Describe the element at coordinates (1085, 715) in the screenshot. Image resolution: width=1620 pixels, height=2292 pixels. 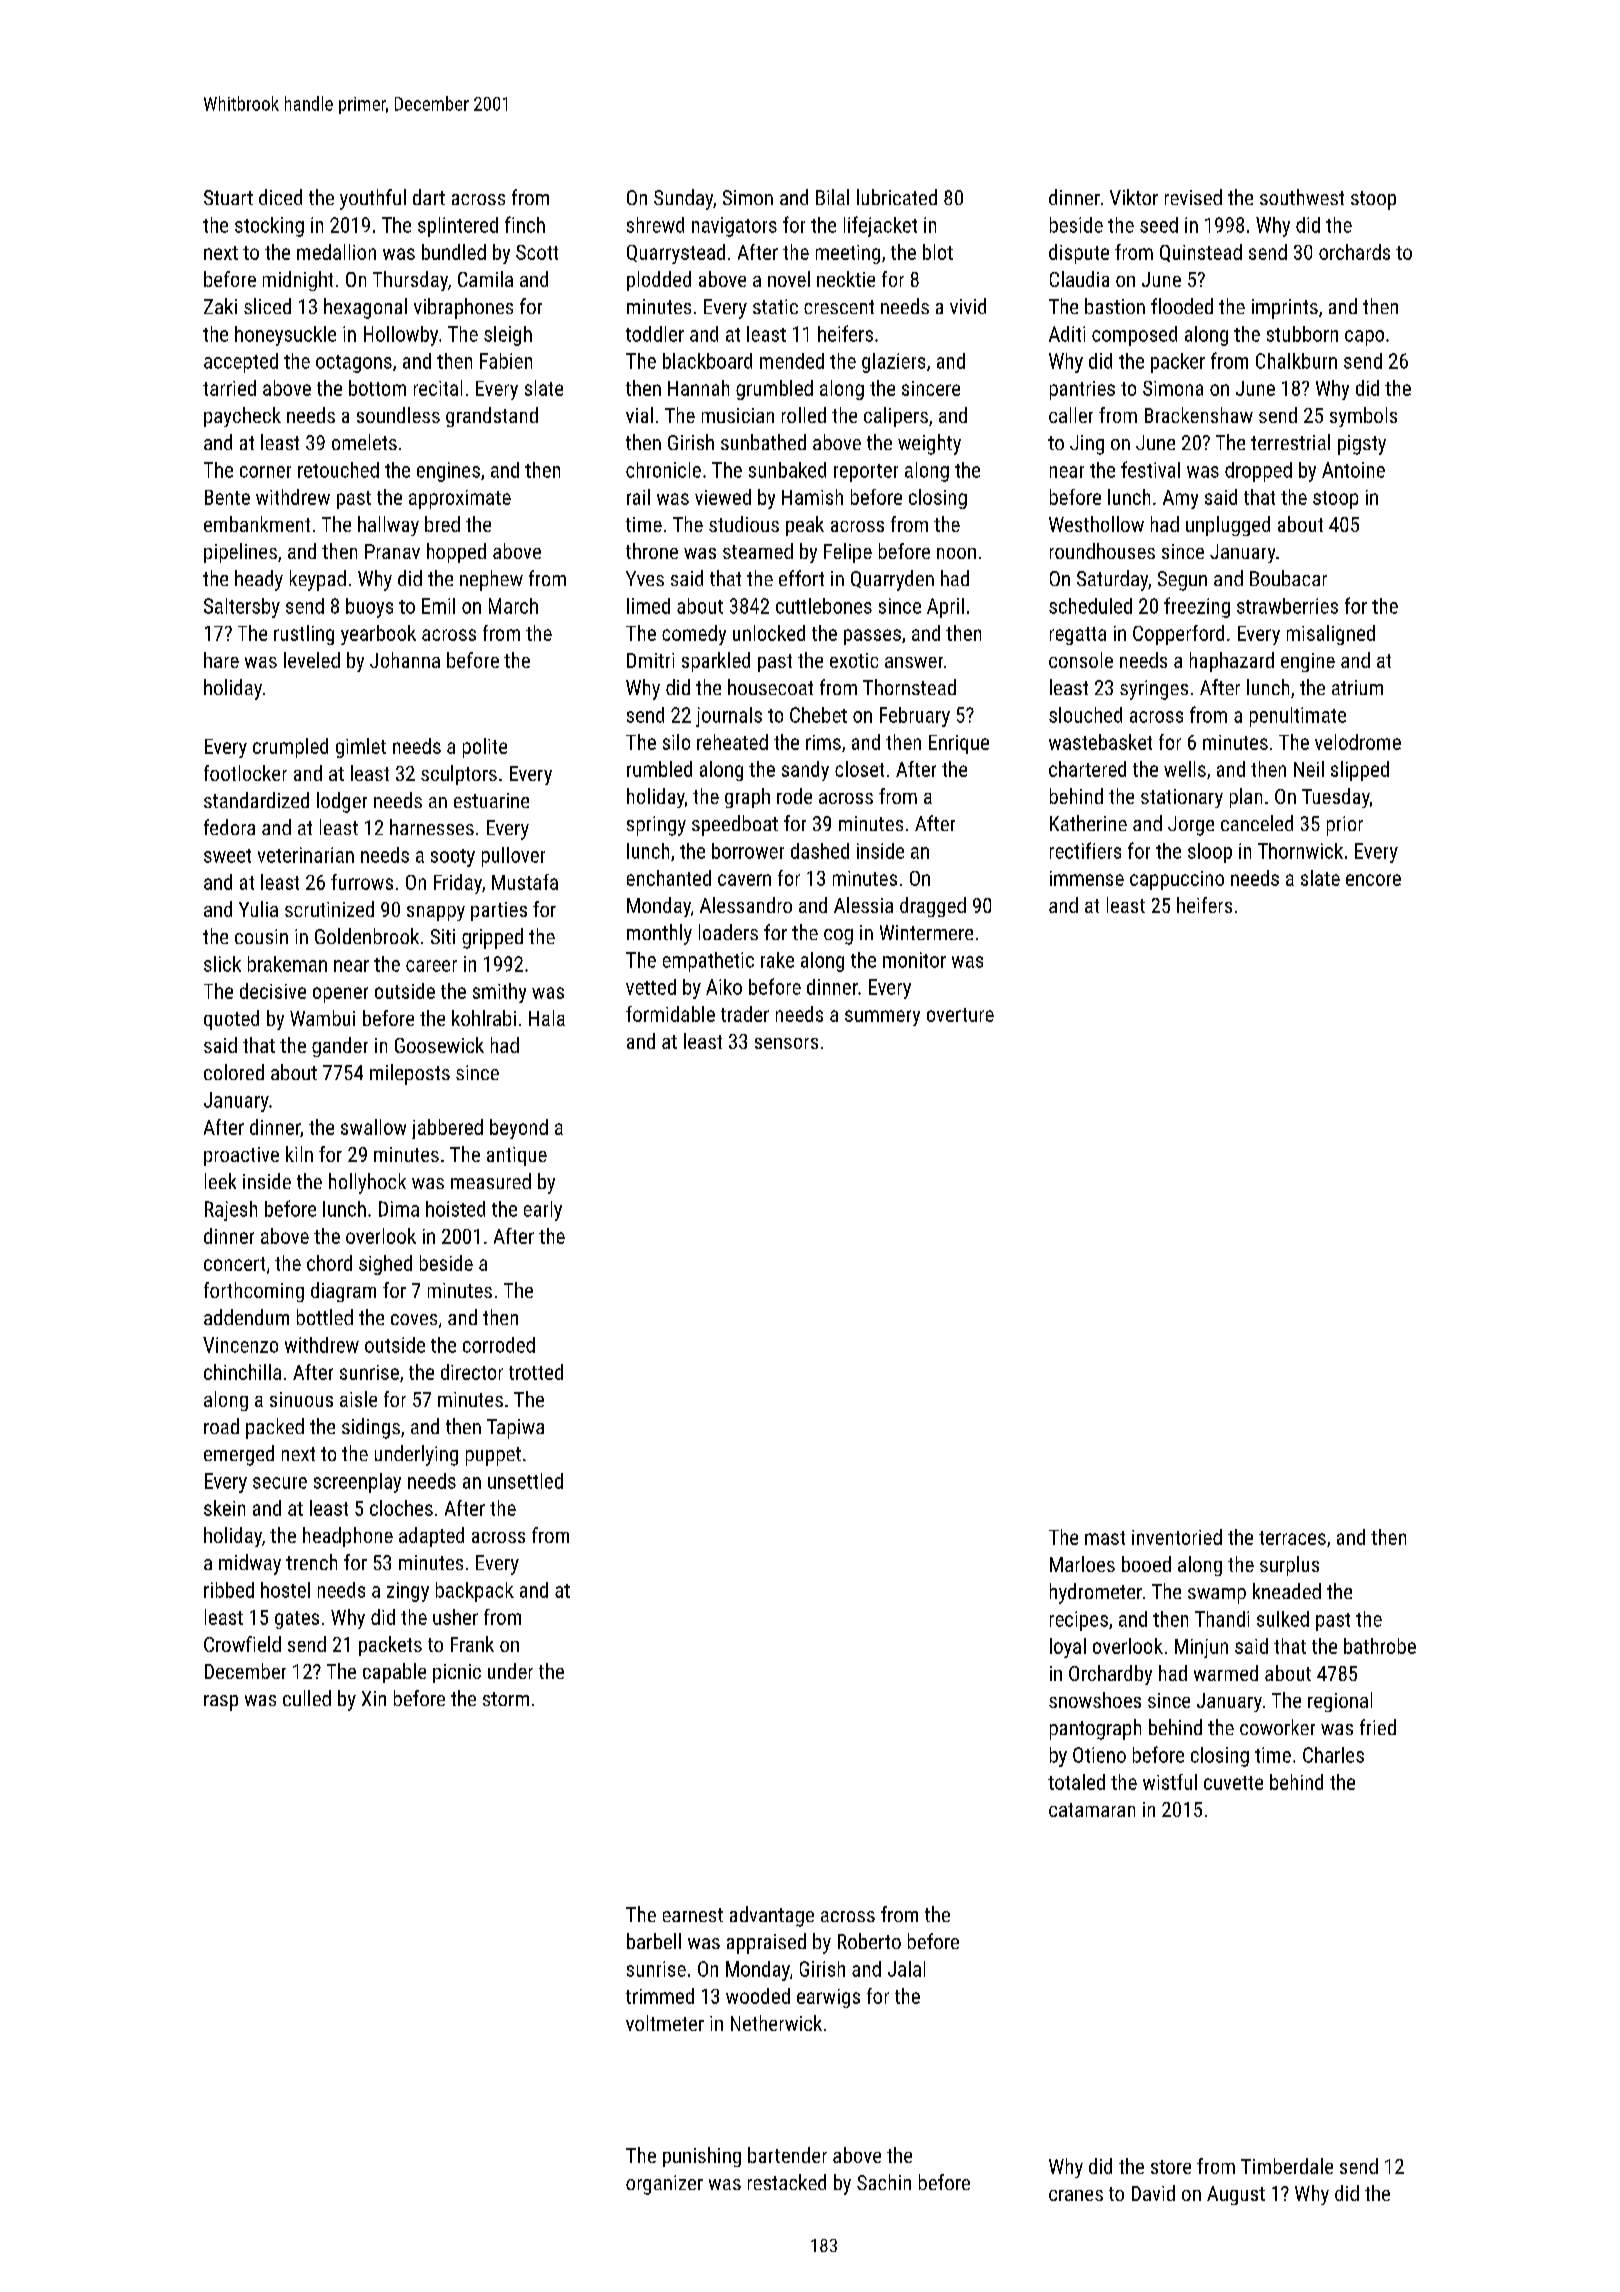
I see `slouched` at that location.
